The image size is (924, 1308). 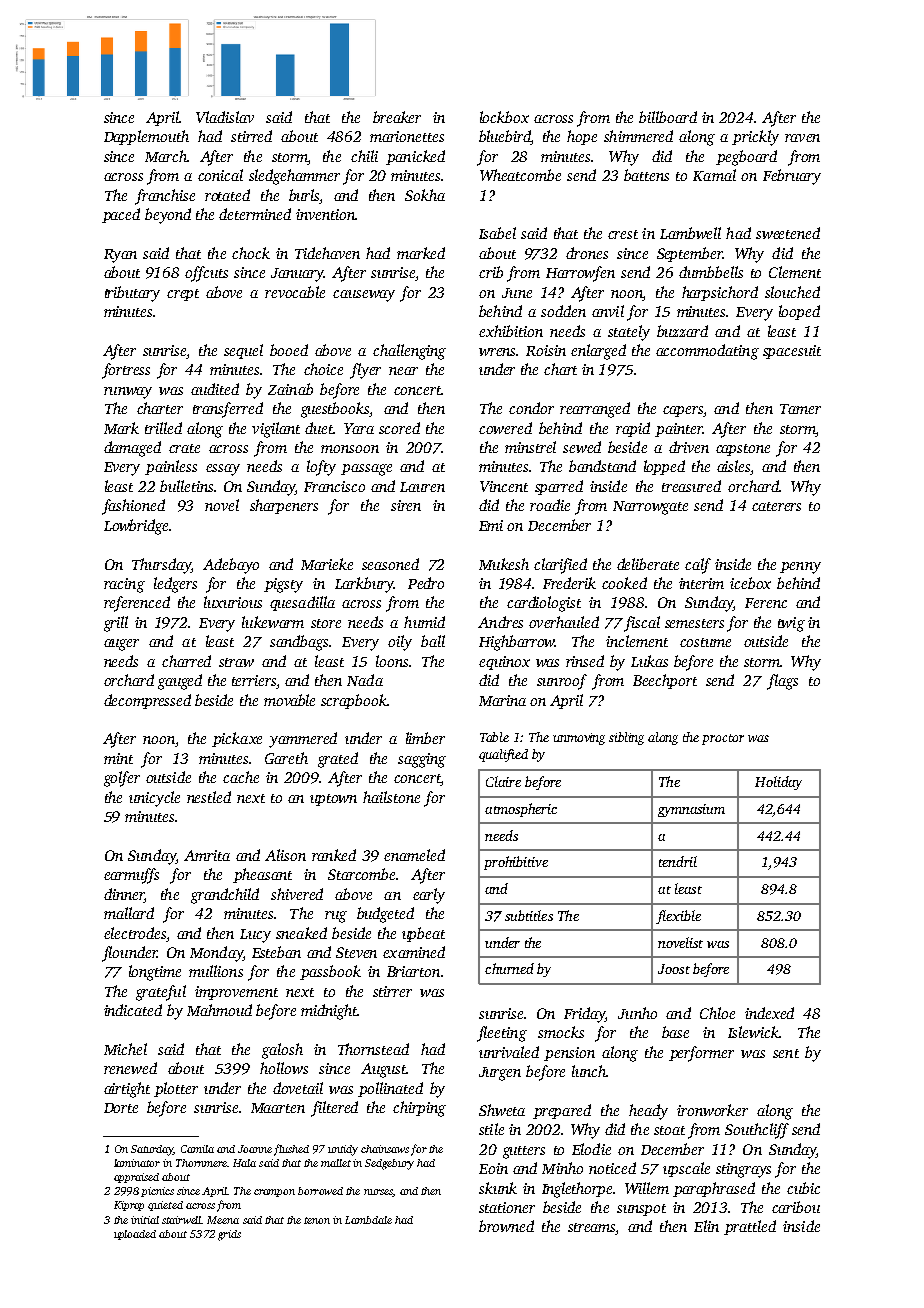 I want to click on scored, so click(x=399, y=428).
